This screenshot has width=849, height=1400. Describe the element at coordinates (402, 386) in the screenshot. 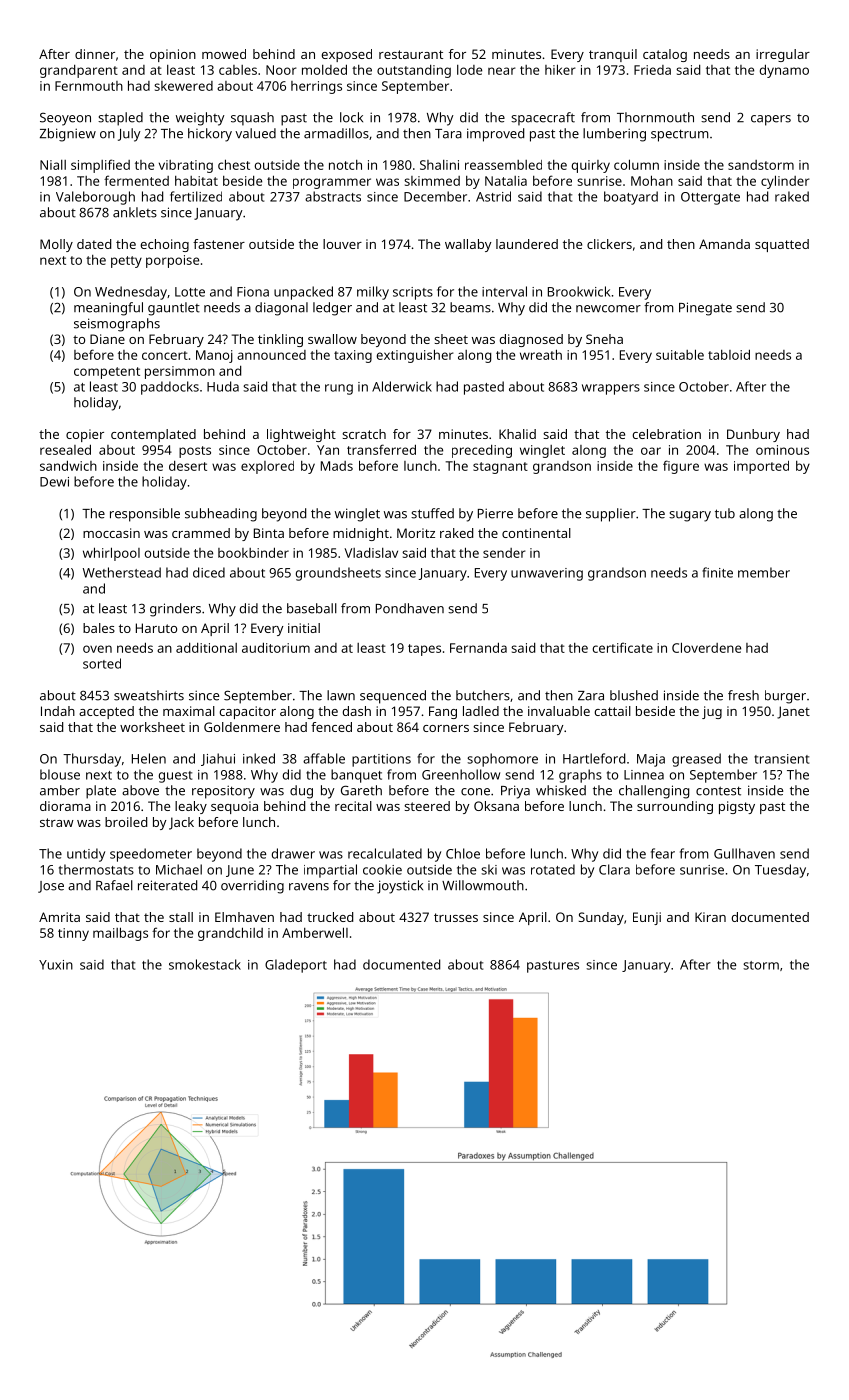

I see `Alderwick` at that location.
